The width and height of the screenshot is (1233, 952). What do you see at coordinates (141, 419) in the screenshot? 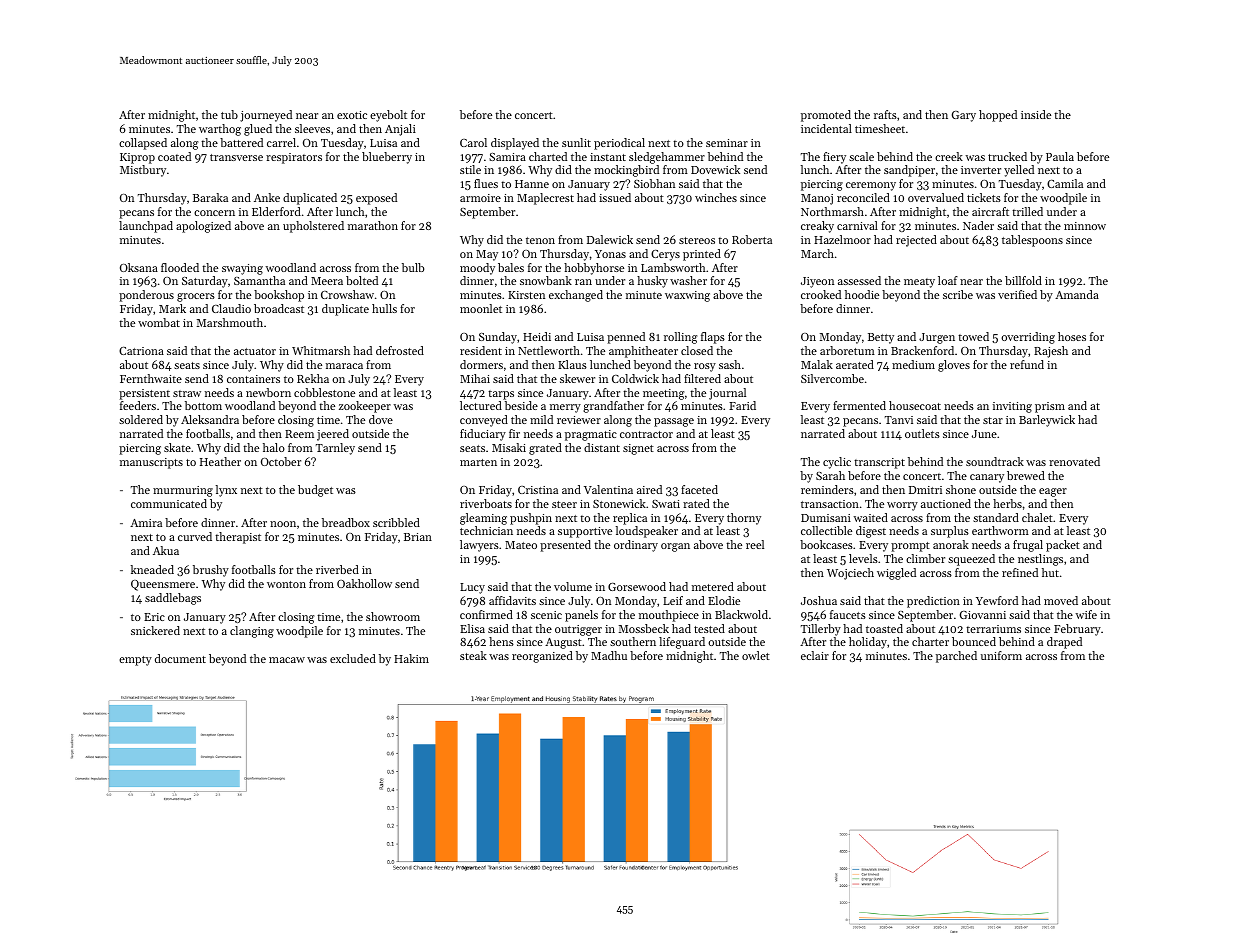
I see `soldered` at bounding box center [141, 419].
